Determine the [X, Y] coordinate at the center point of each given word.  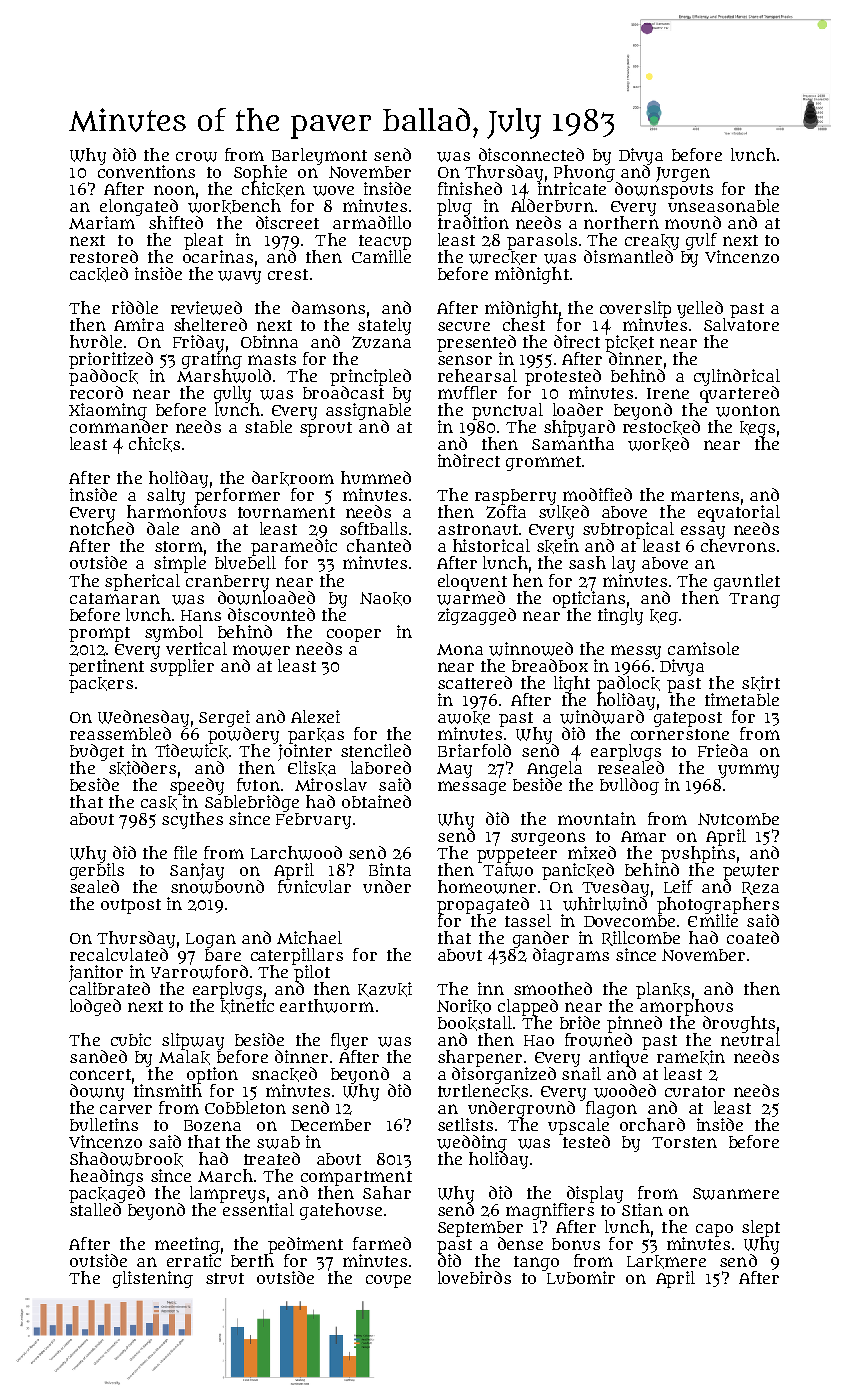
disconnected [531, 154]
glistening [153, 1279]
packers [101, 685]
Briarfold [474, 750]
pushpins [698, 854]
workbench [234, 206]
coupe [388, 1281]
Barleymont [319, 156]
